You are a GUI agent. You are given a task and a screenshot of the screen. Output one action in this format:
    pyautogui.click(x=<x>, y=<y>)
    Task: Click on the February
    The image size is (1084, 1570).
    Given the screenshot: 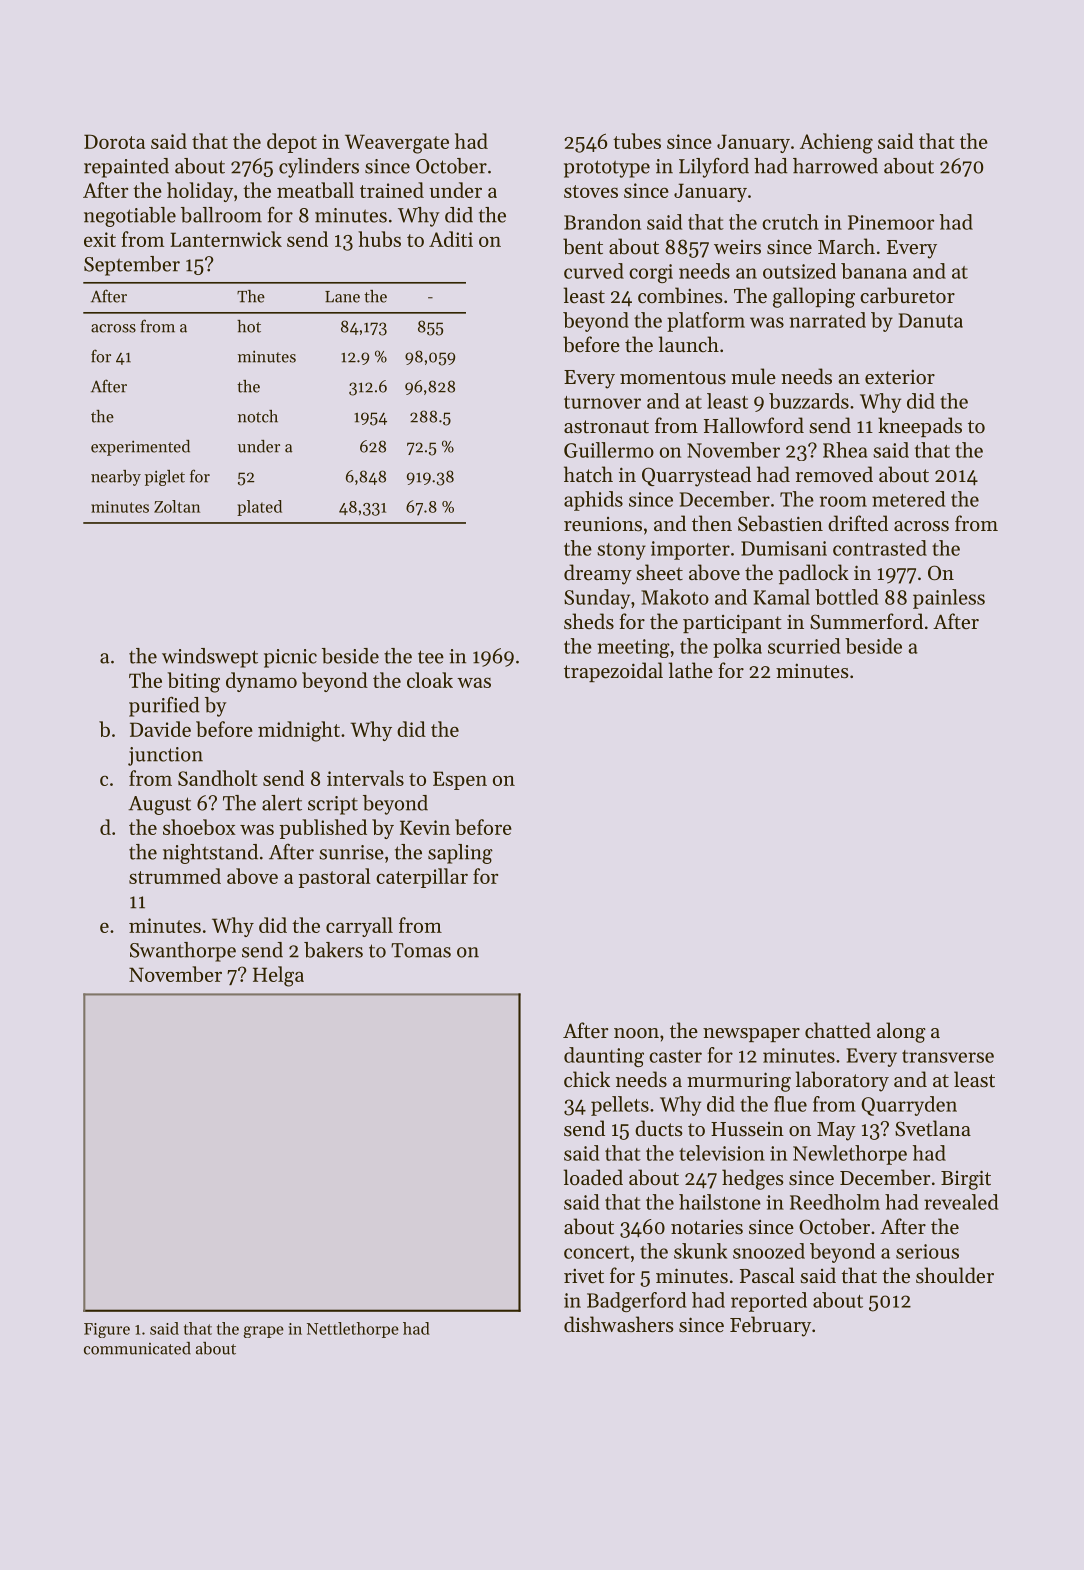 What is the action you would take?
    pyautogui.click(x=770, y=1326)
